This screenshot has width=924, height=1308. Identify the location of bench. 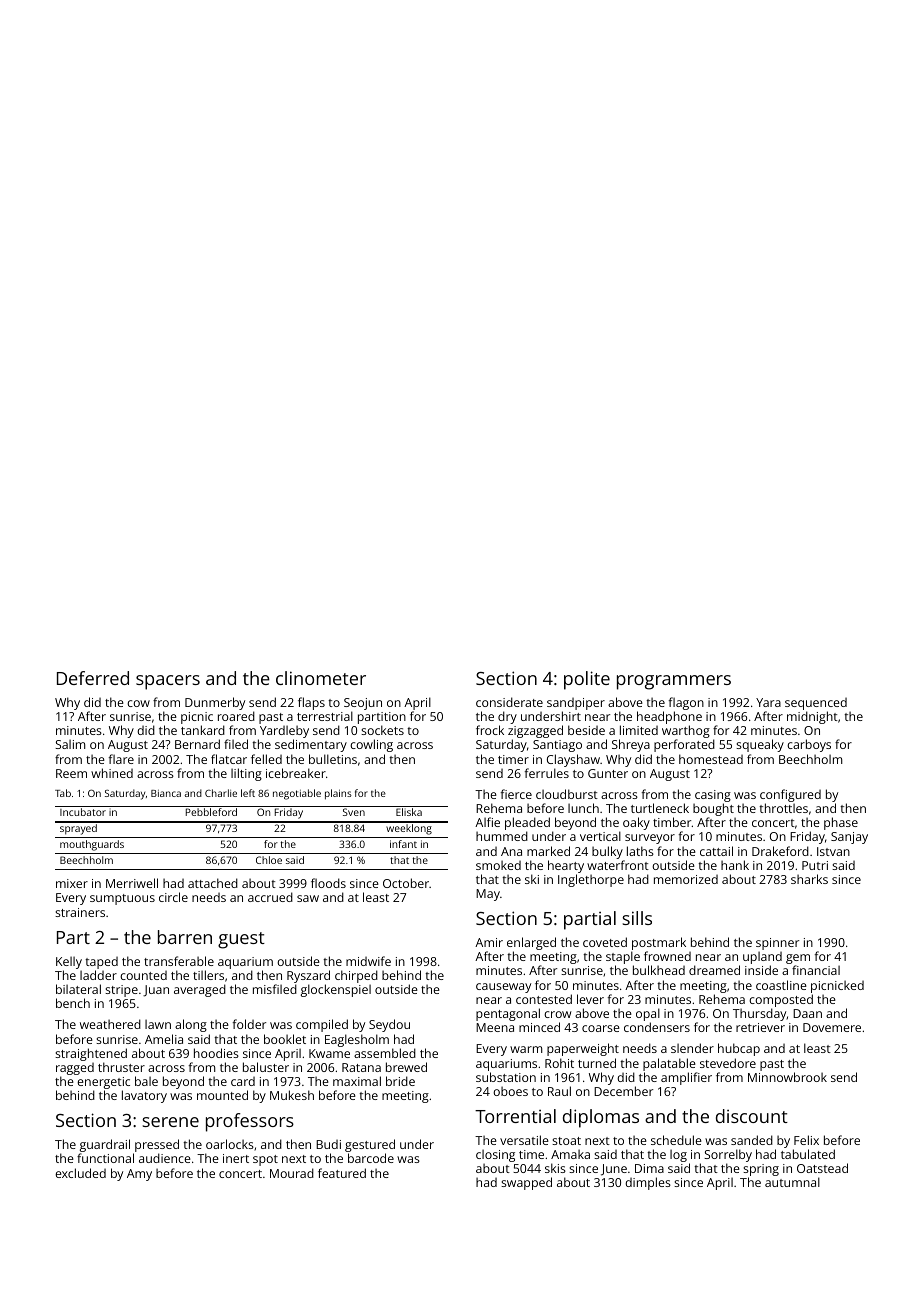
(73, 1003).
